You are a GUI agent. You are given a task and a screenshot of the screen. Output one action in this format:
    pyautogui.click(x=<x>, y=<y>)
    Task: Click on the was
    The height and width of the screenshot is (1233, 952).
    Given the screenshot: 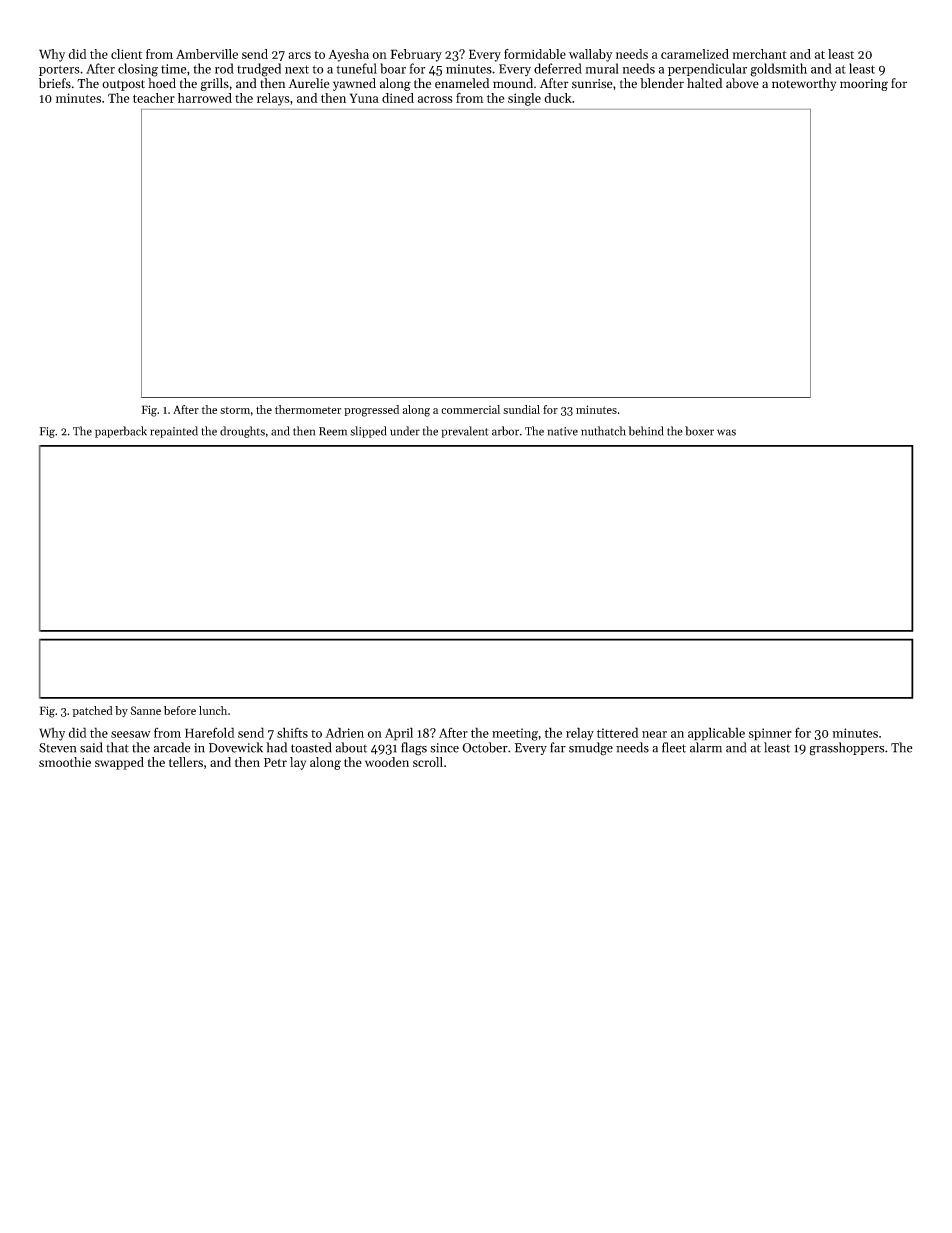 What is the action you would take?
    pyautogui.click(x=726, y=432)
